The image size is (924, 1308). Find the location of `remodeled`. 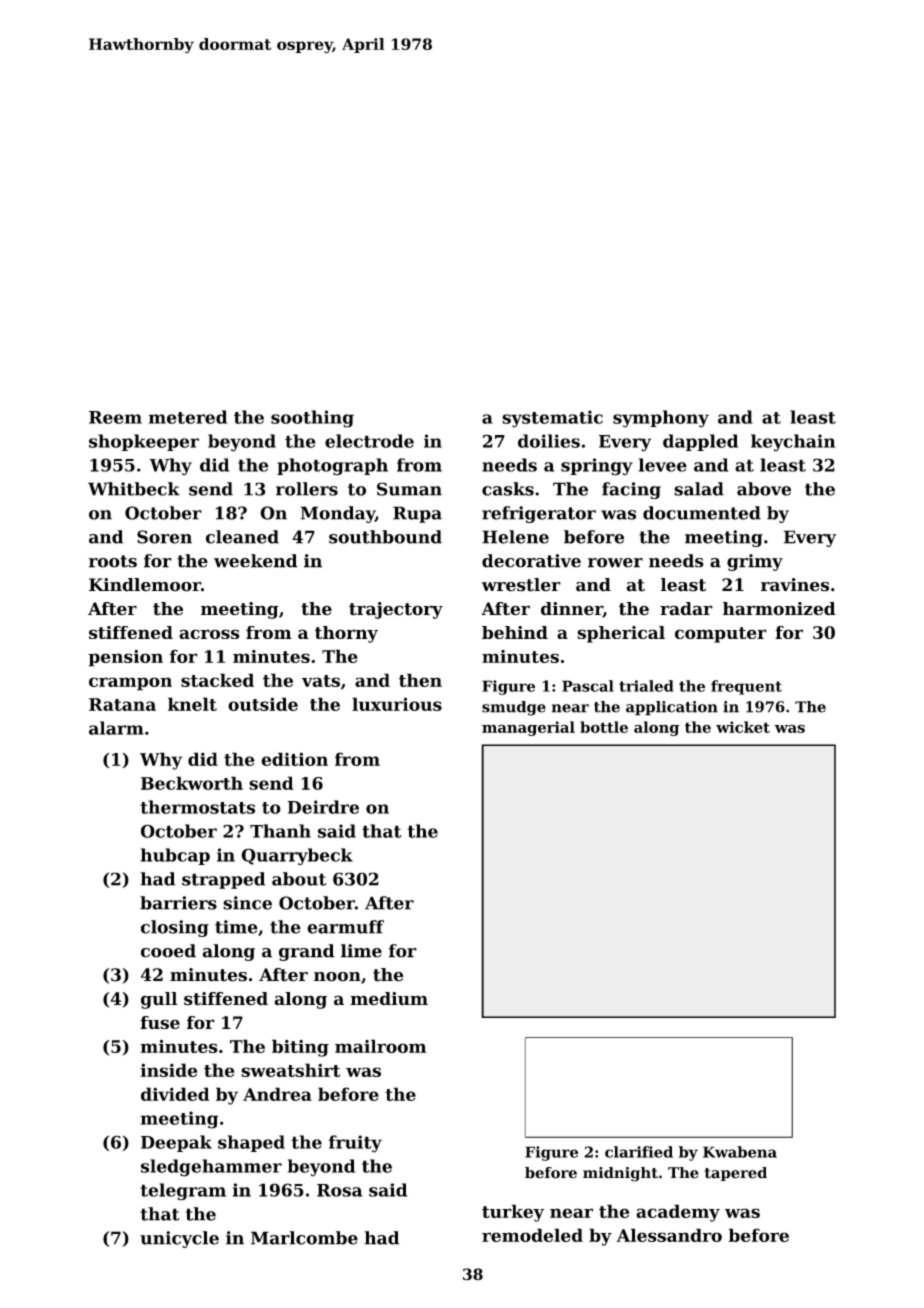

remodeled is located at coordinates (532, 1235).
